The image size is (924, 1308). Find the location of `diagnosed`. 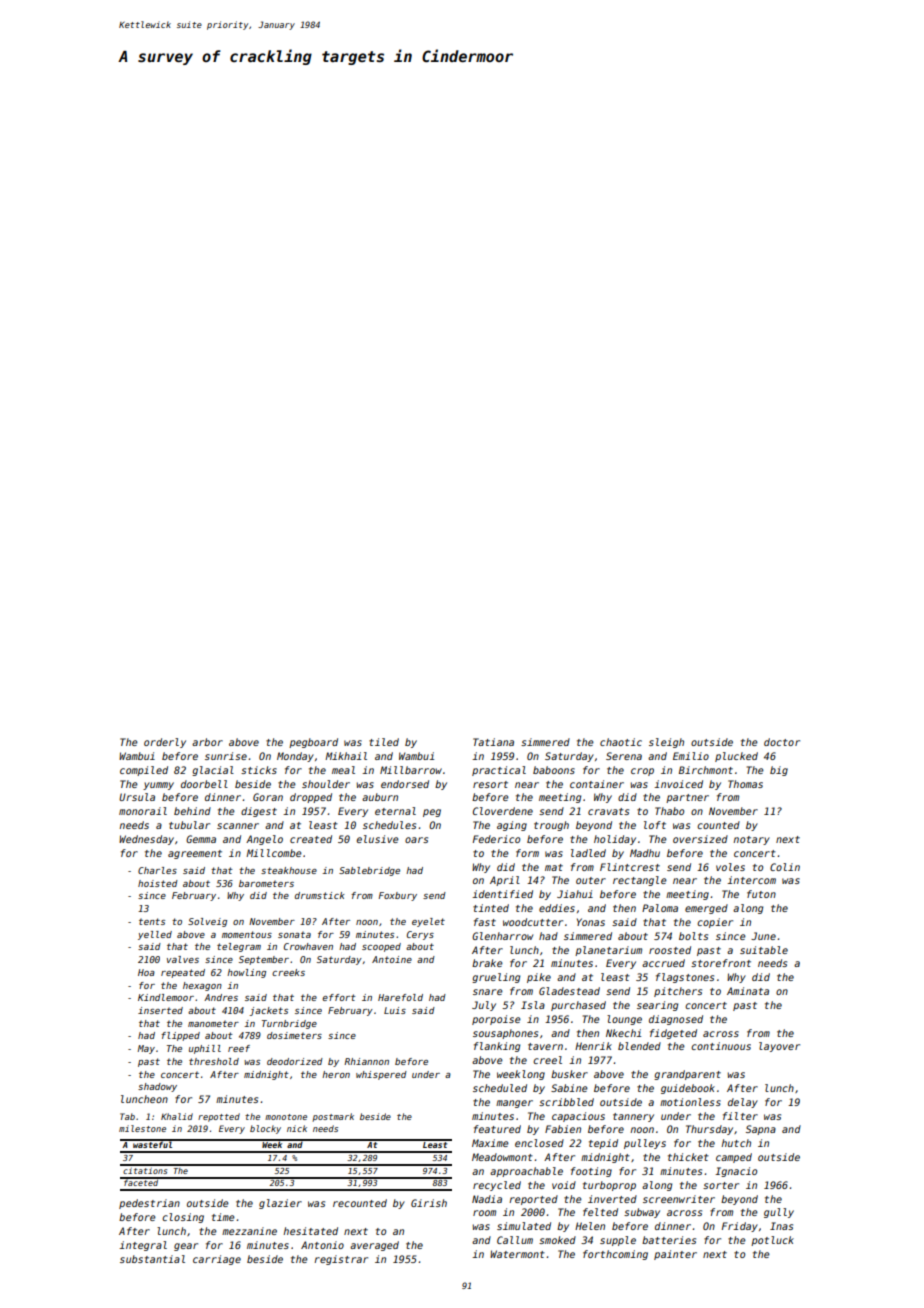

diagnosed is located at coordinates (676, 1020).
